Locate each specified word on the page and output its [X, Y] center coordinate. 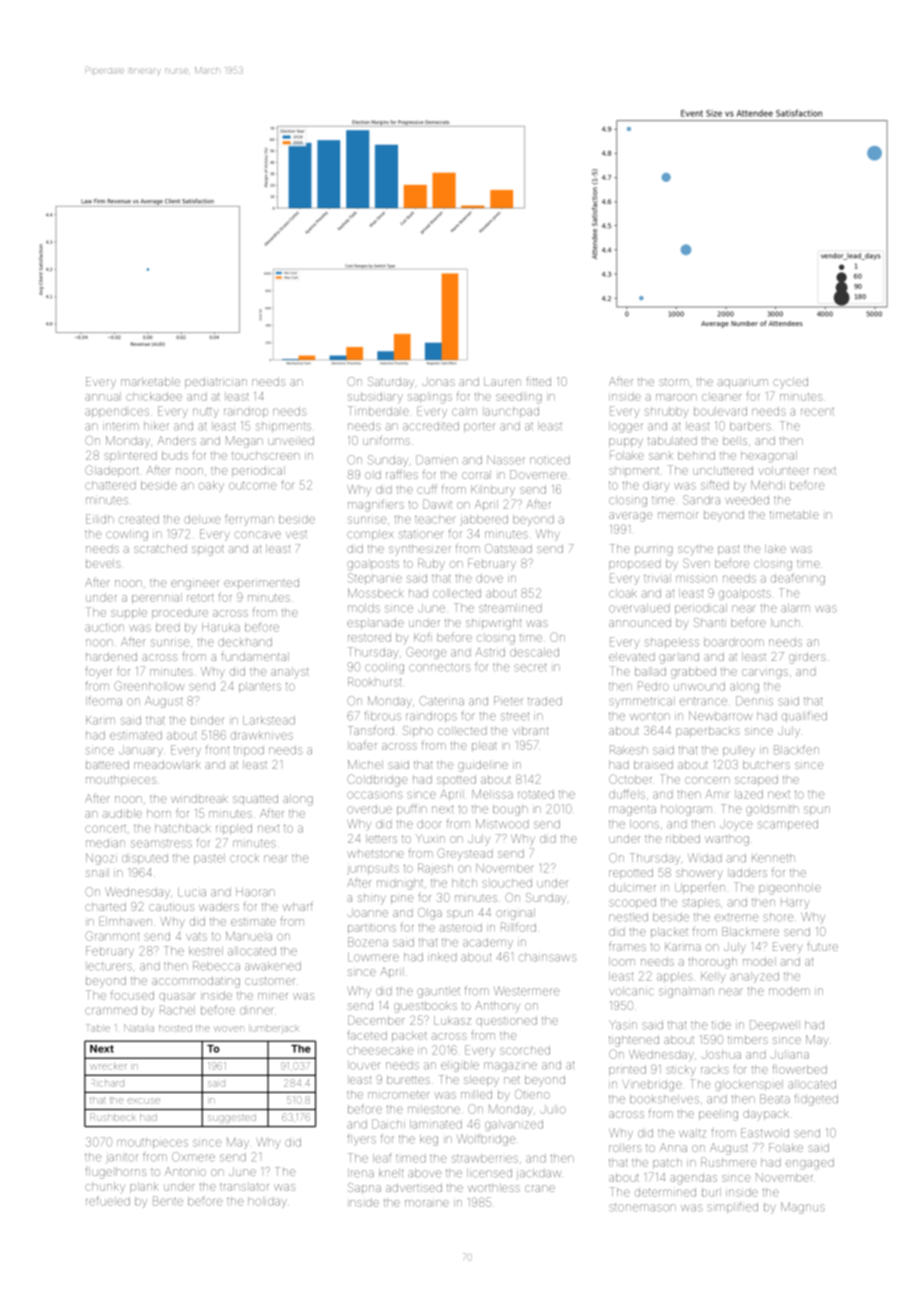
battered [107, 764]
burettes [408, 1079]
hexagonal [769, 457]
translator [244, 1187]
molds [364, 608]
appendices [117, 412]
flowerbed [800, 1069]
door [429, 824]
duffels [627, 794]
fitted [538, 381]
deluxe [202, 519]
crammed [111, 1010]
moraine [427, 1203]
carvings [765, 674]
